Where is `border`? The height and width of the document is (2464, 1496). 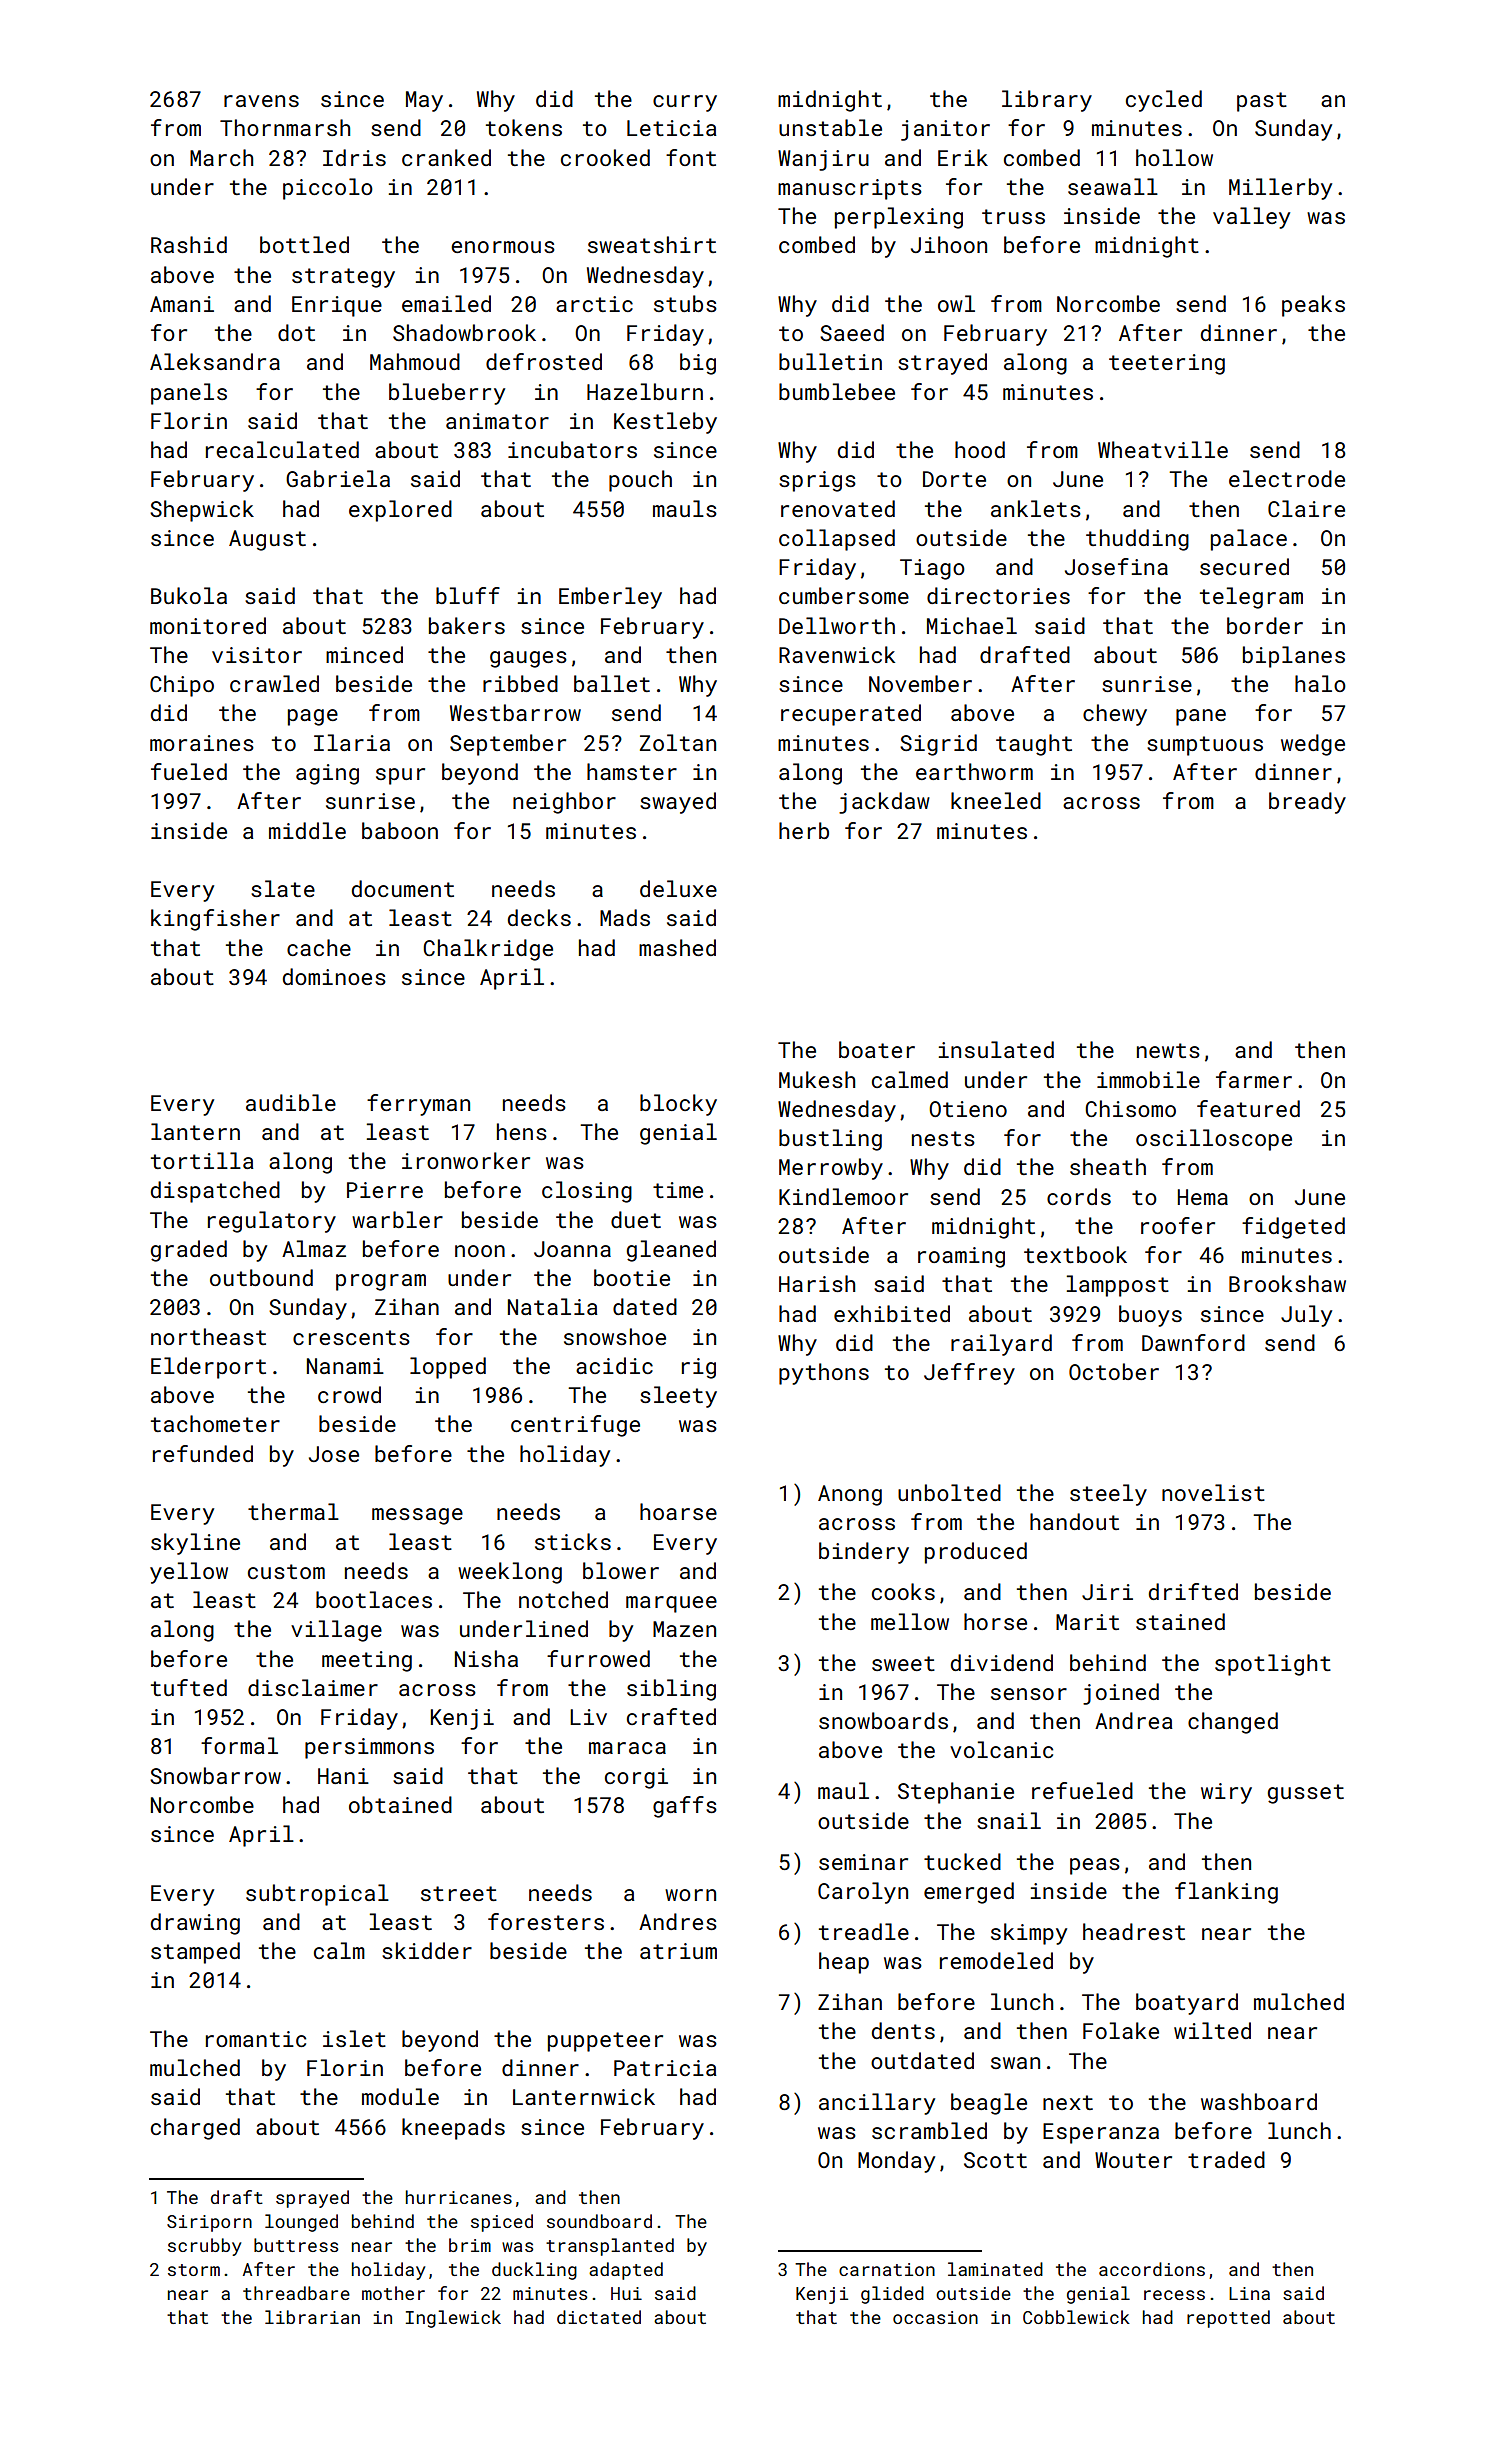
border is located at coordinates (1265, 625).
